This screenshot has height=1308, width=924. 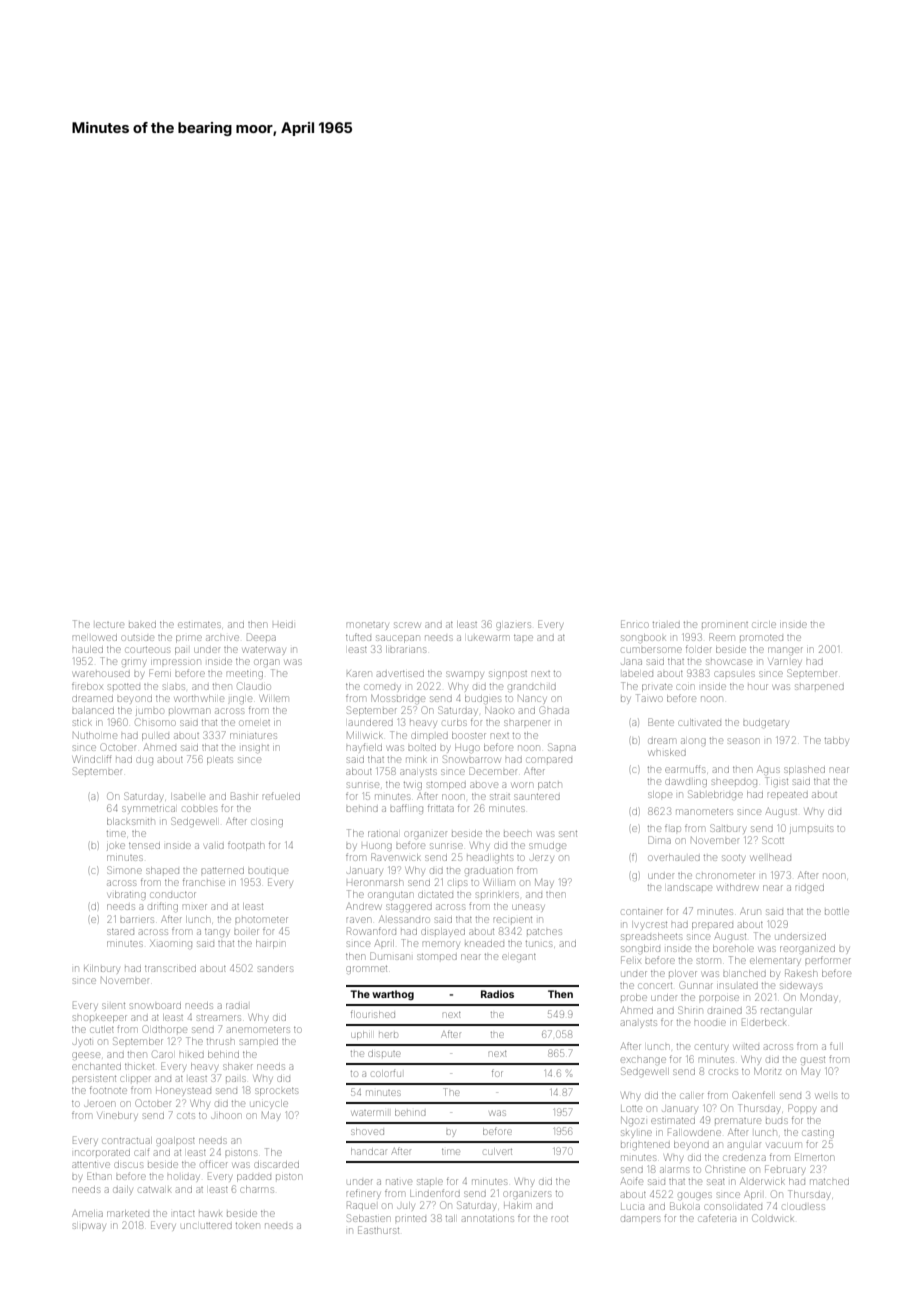 What do you see at coordinates (819, 687) in the screenshot?
I see `sharpened` at bounding box center [819, 687].
